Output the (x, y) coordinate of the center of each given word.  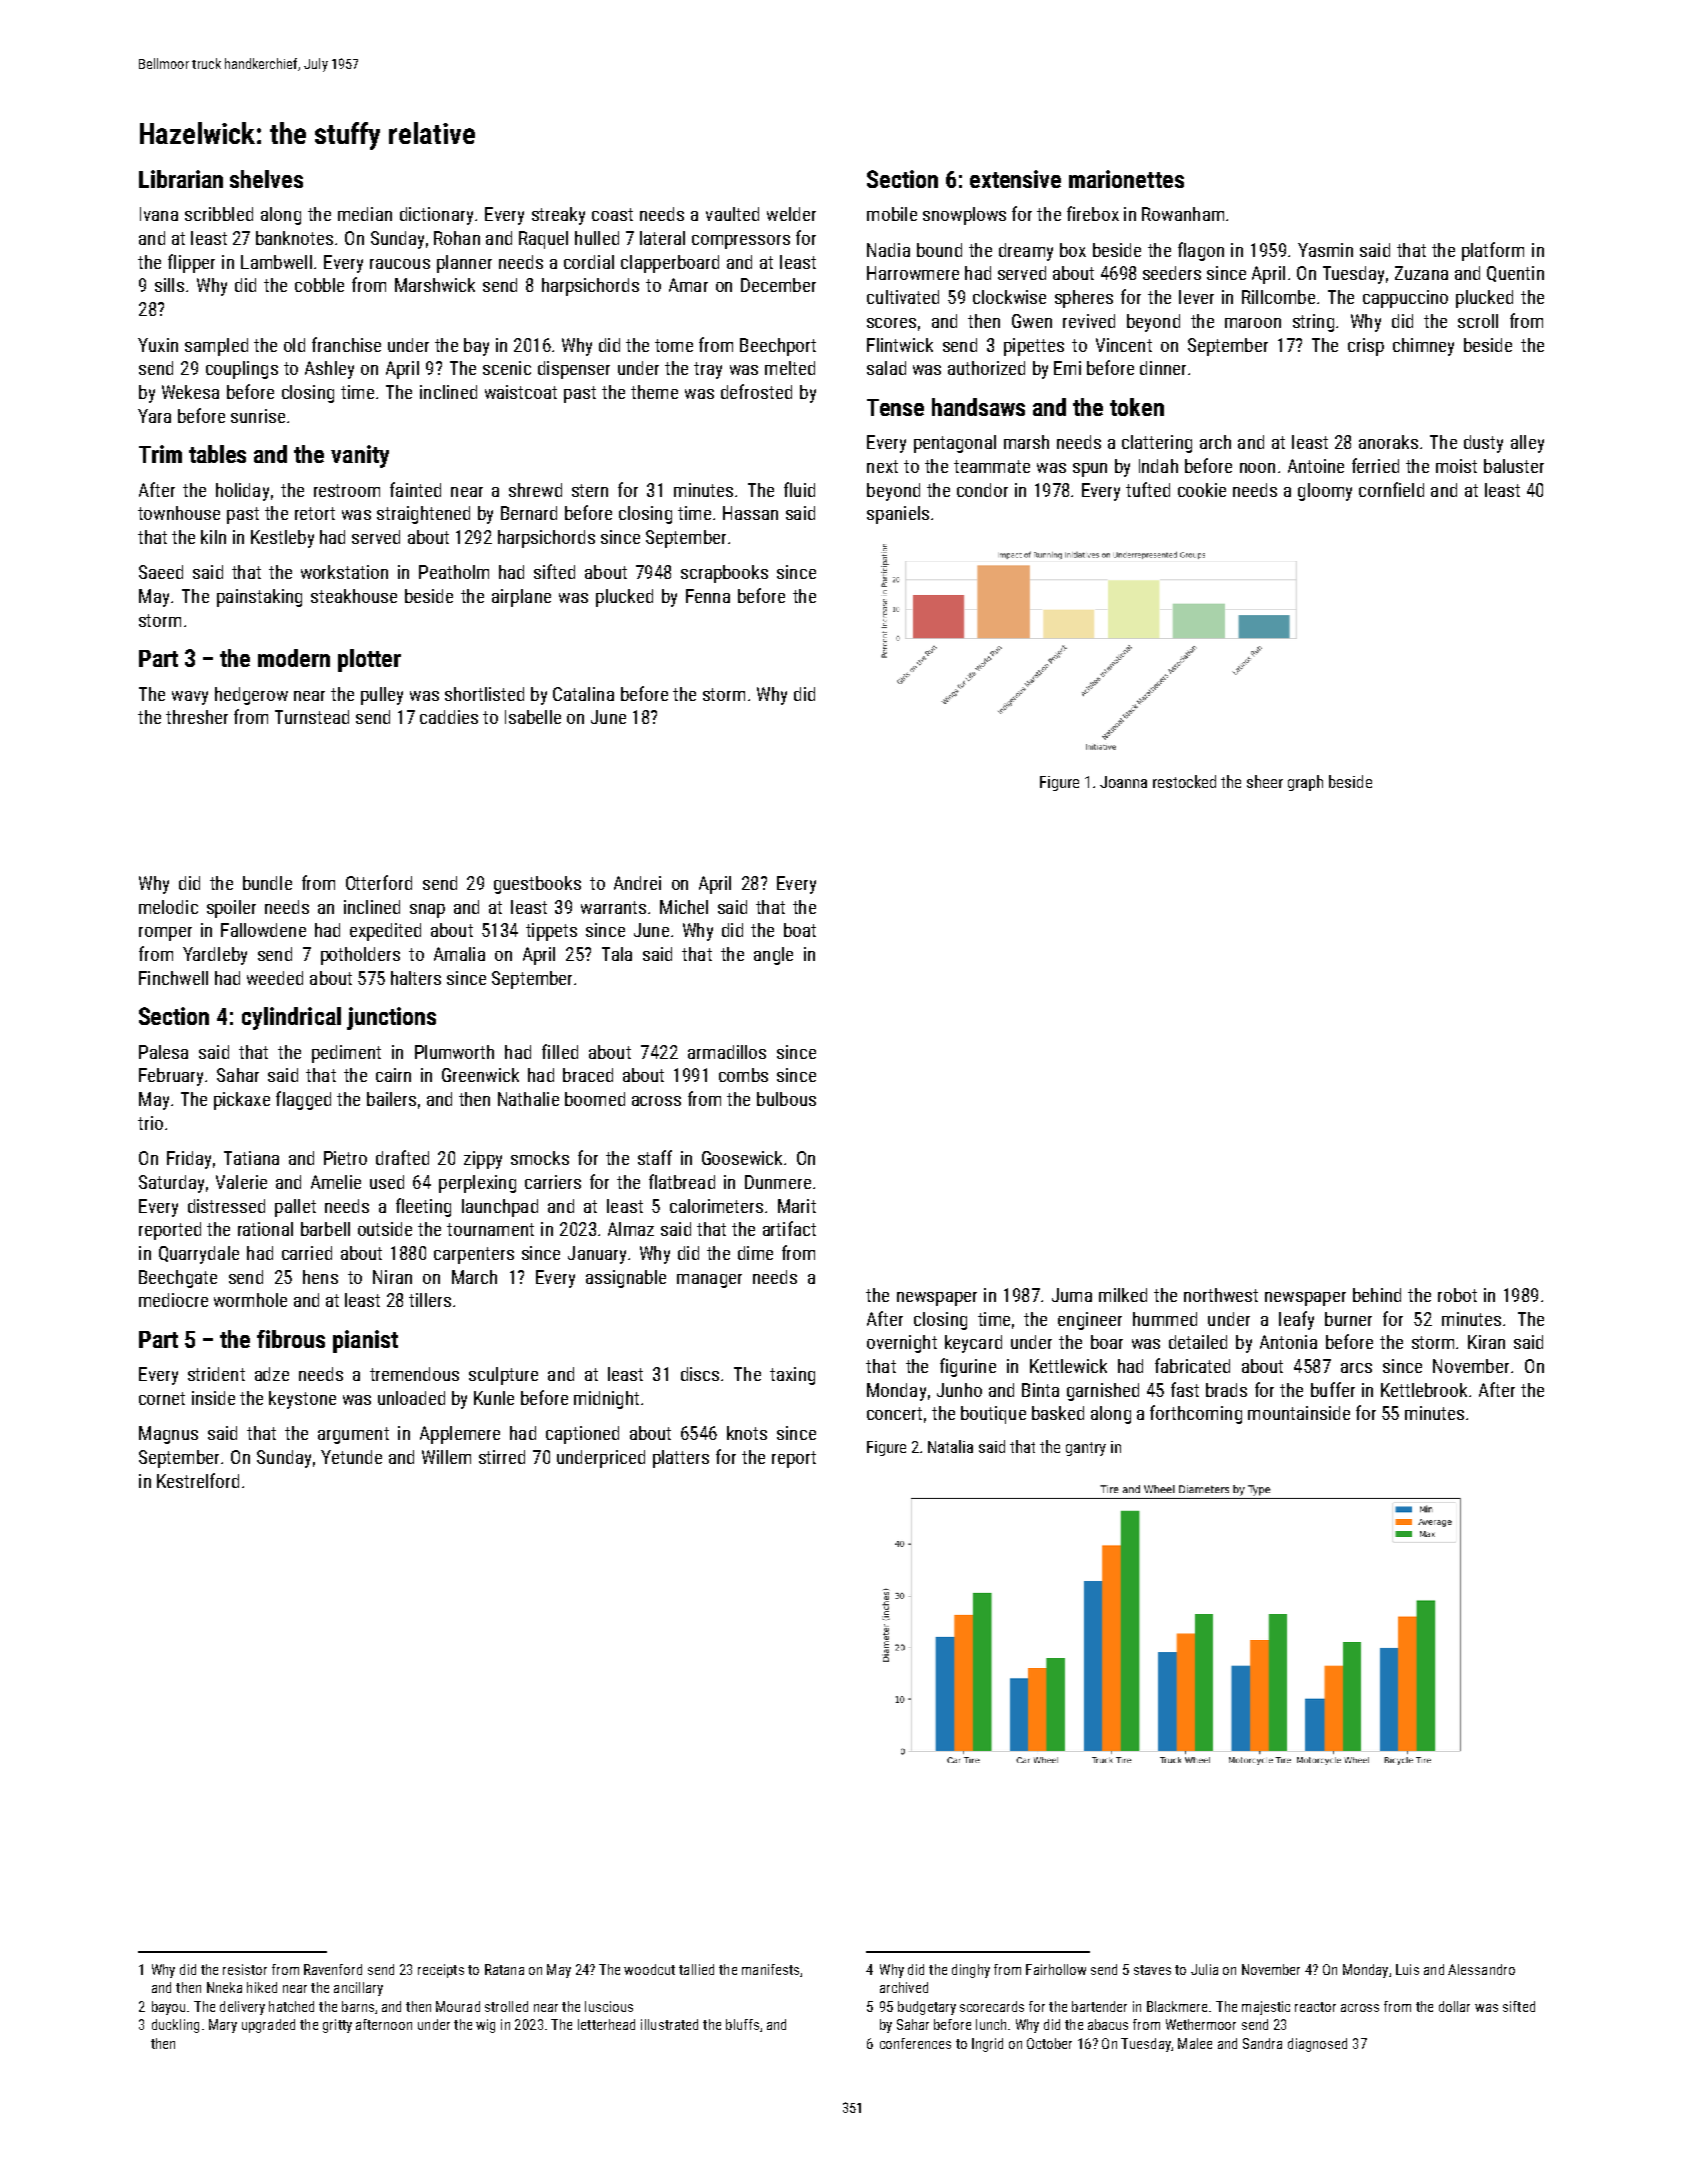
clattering (1157, 444)
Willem (446, 1457)
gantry (1086, 1449)
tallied (696, 1969)
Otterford (379, 882)
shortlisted (484, 694)
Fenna (708, 596)
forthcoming (1196, 1414)
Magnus (168, 1435)
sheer (1265, 781)
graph (1305, 783)
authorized (986, 368)
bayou (168, 2008)
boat (800, 930)
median (365, 214)
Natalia (950, 1446)
